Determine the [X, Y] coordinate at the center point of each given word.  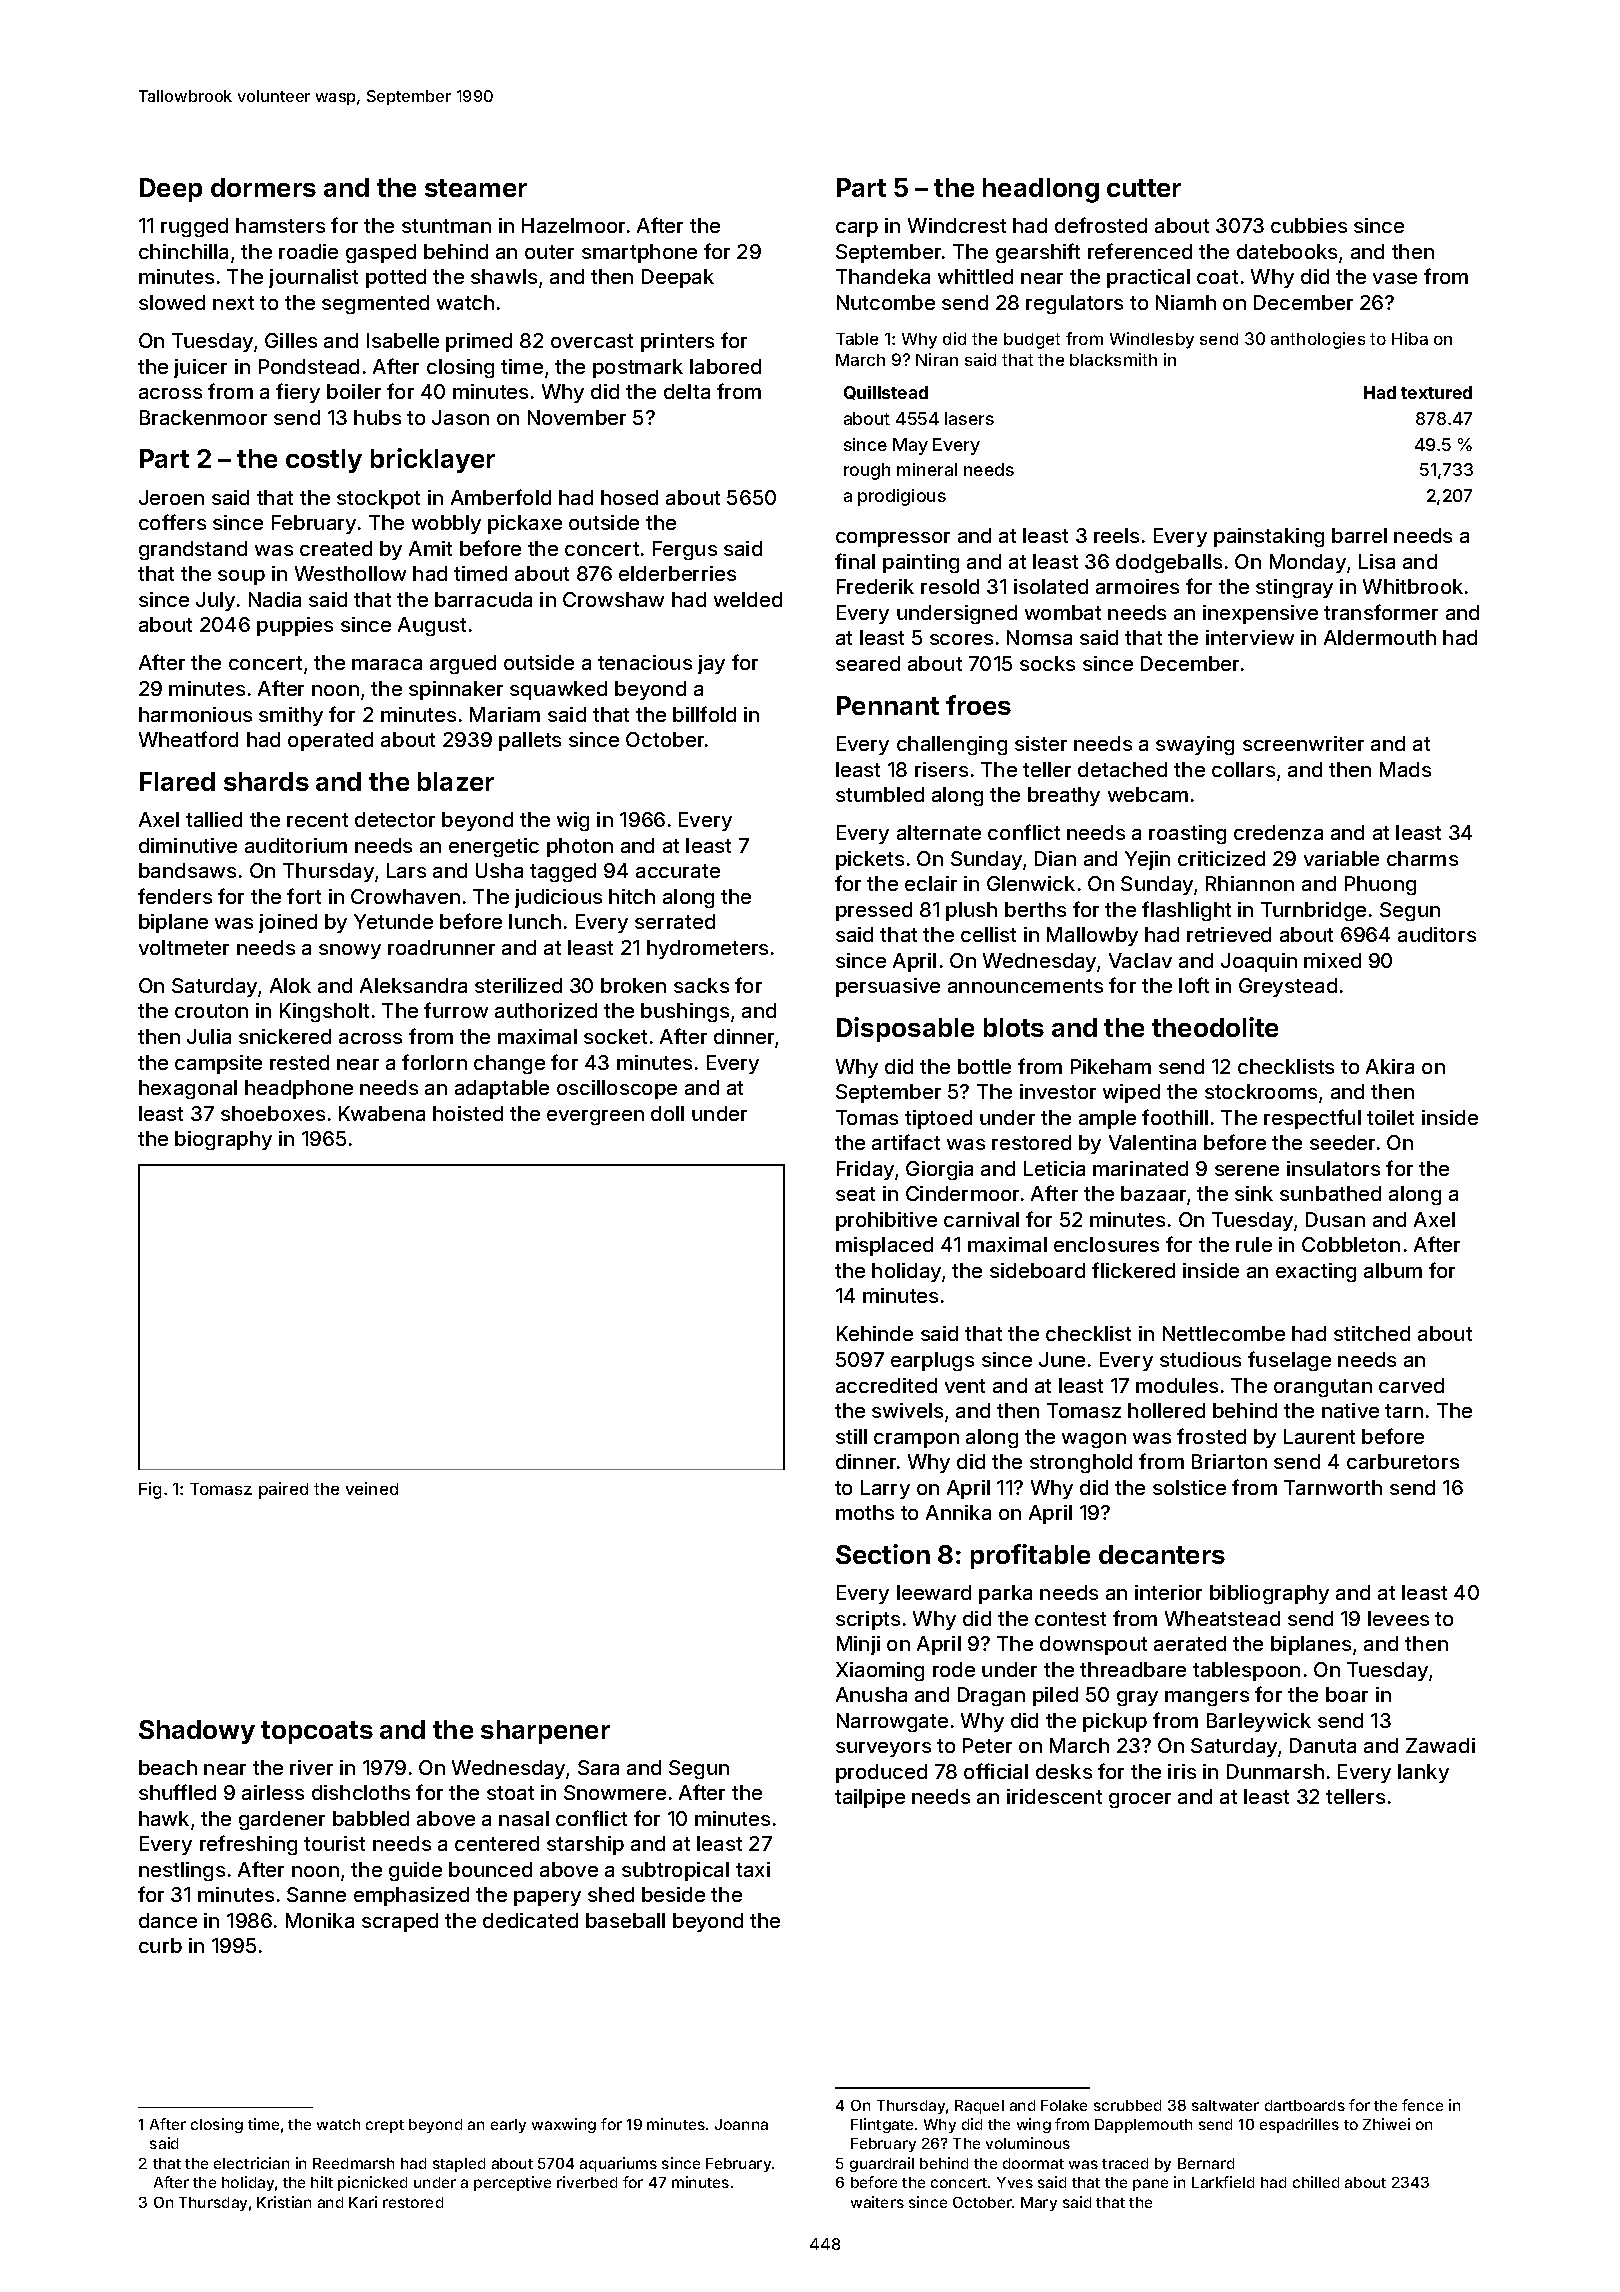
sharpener [545, 1732]
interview [1250, 637]
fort [304, 896]
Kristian [284, 2202]
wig [573, 821]
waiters [877, 2202]
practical [1148, 278]
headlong [1041, 190]
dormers [263, 187]
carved [1411, 1385]
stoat [510, 1793]
